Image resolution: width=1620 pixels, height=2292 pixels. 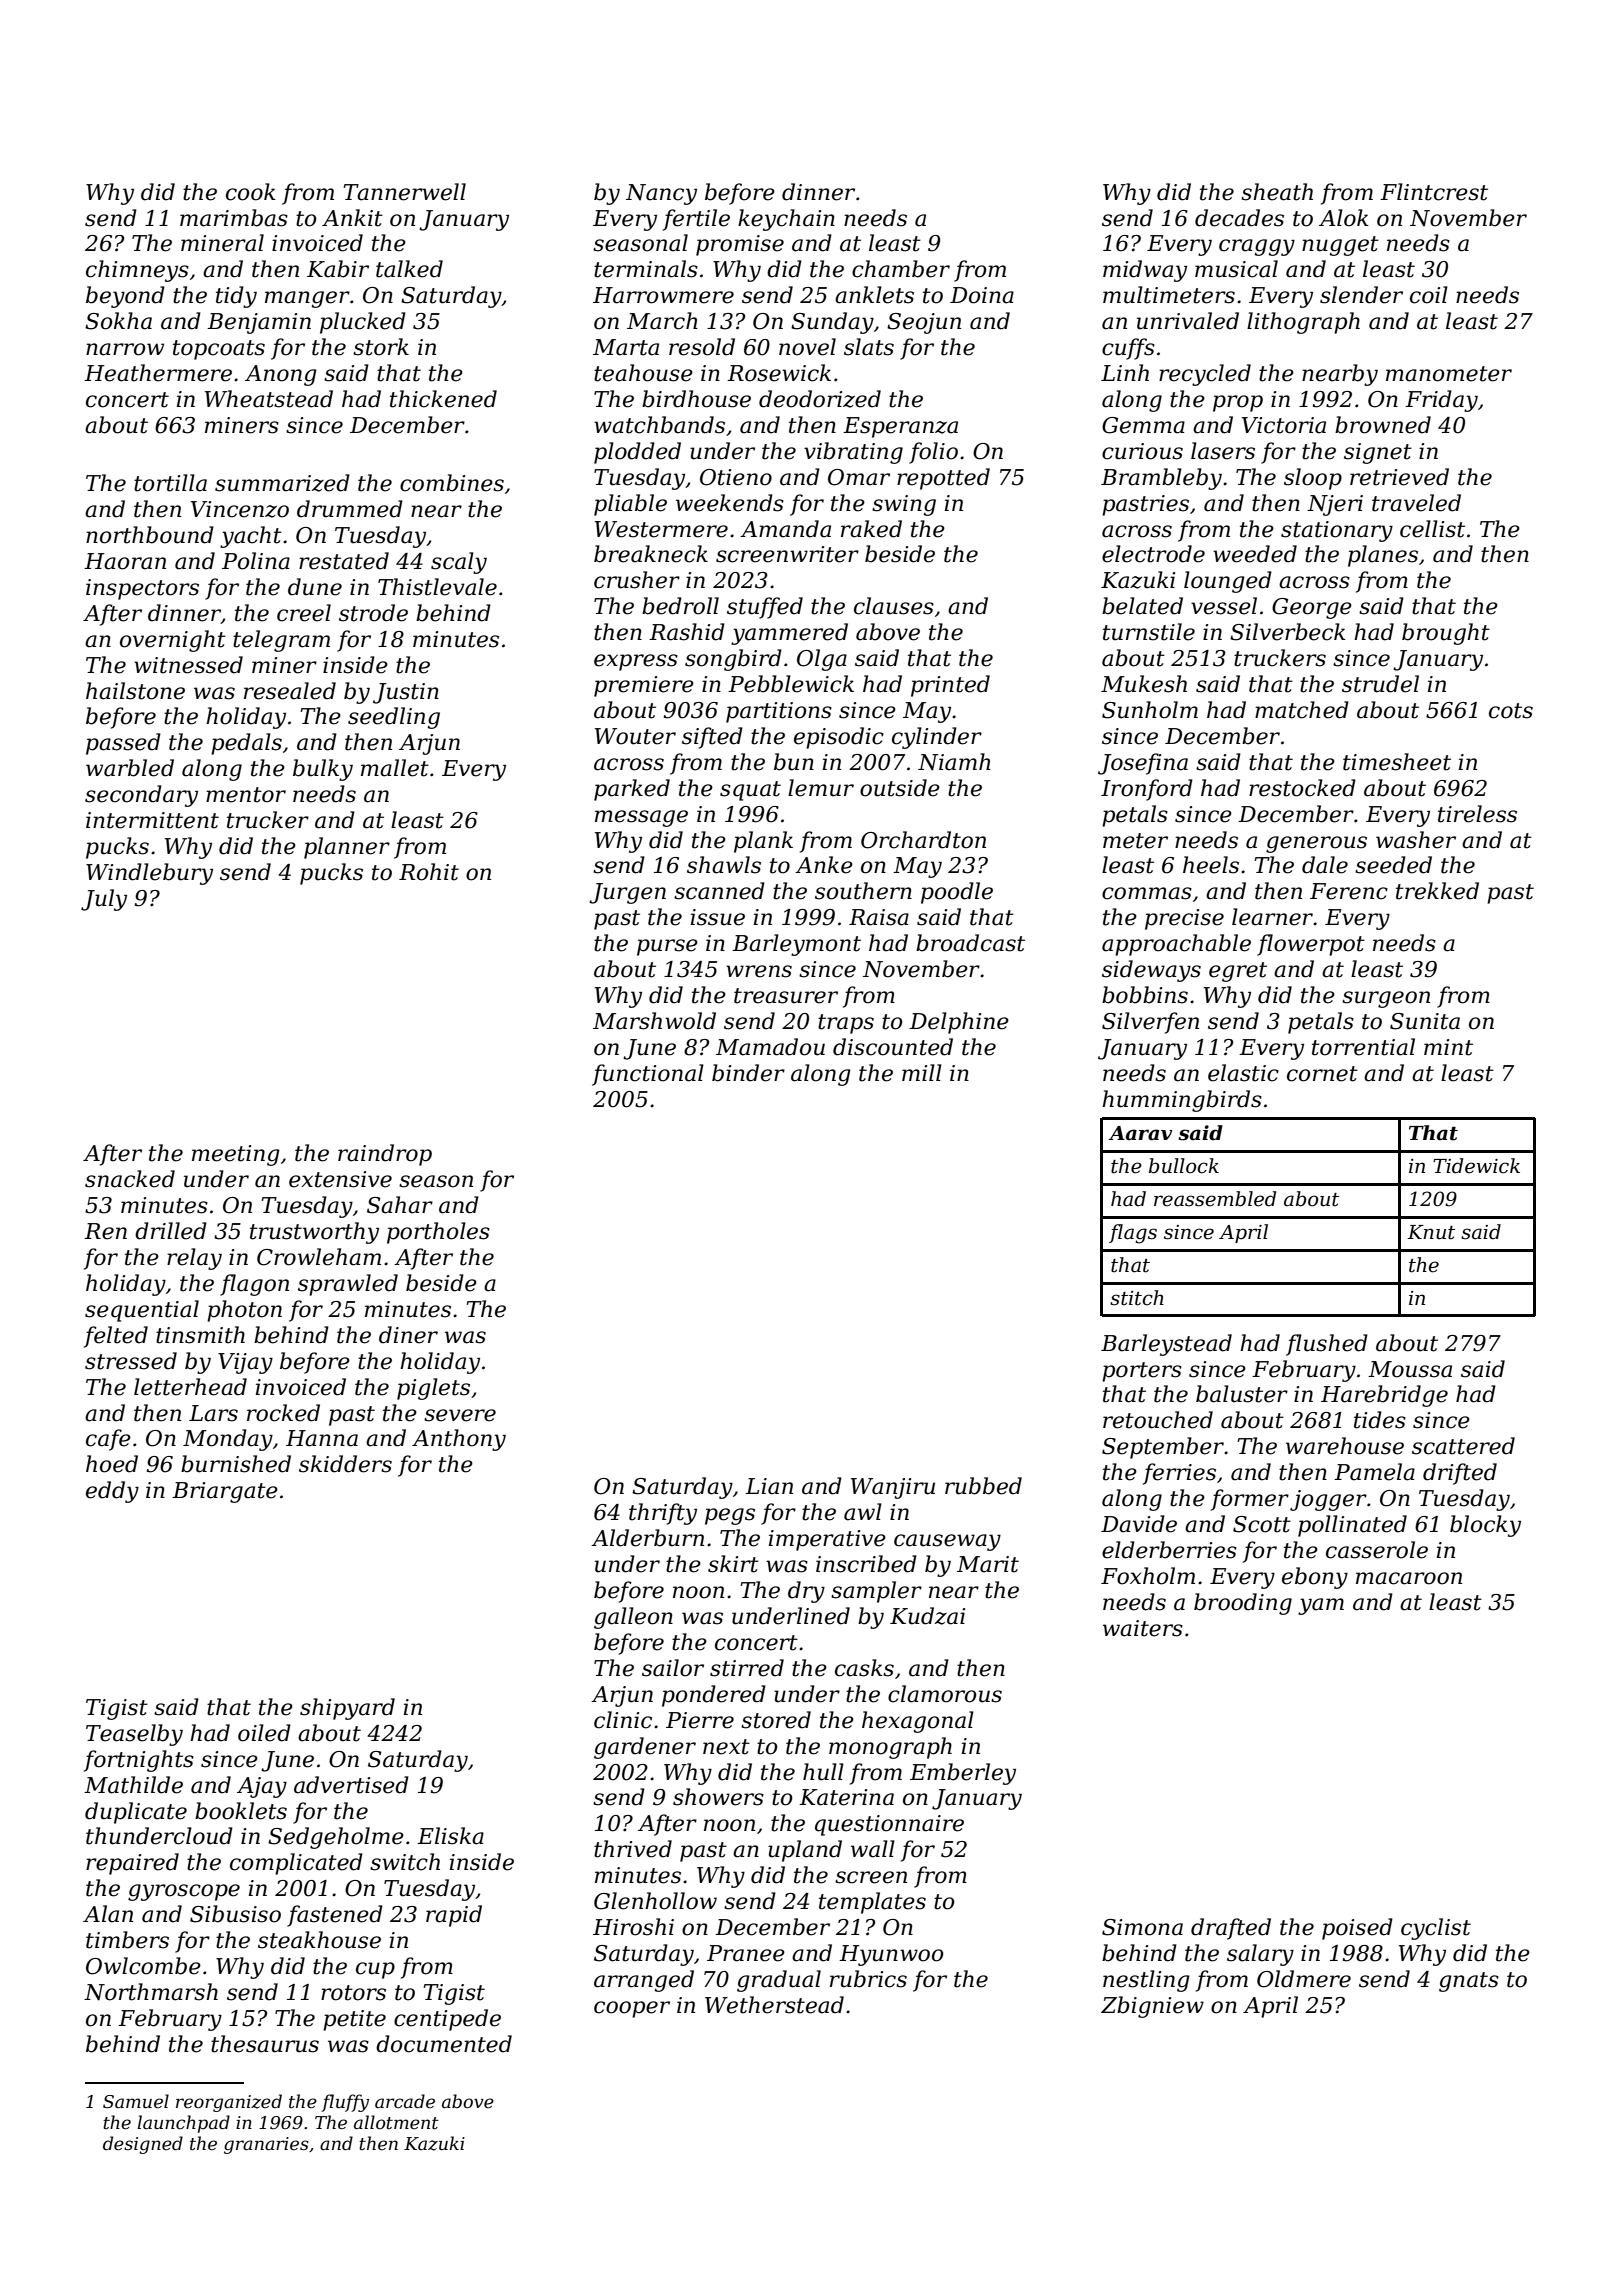 I want to click on templates, so click(x=872, y=1903).
